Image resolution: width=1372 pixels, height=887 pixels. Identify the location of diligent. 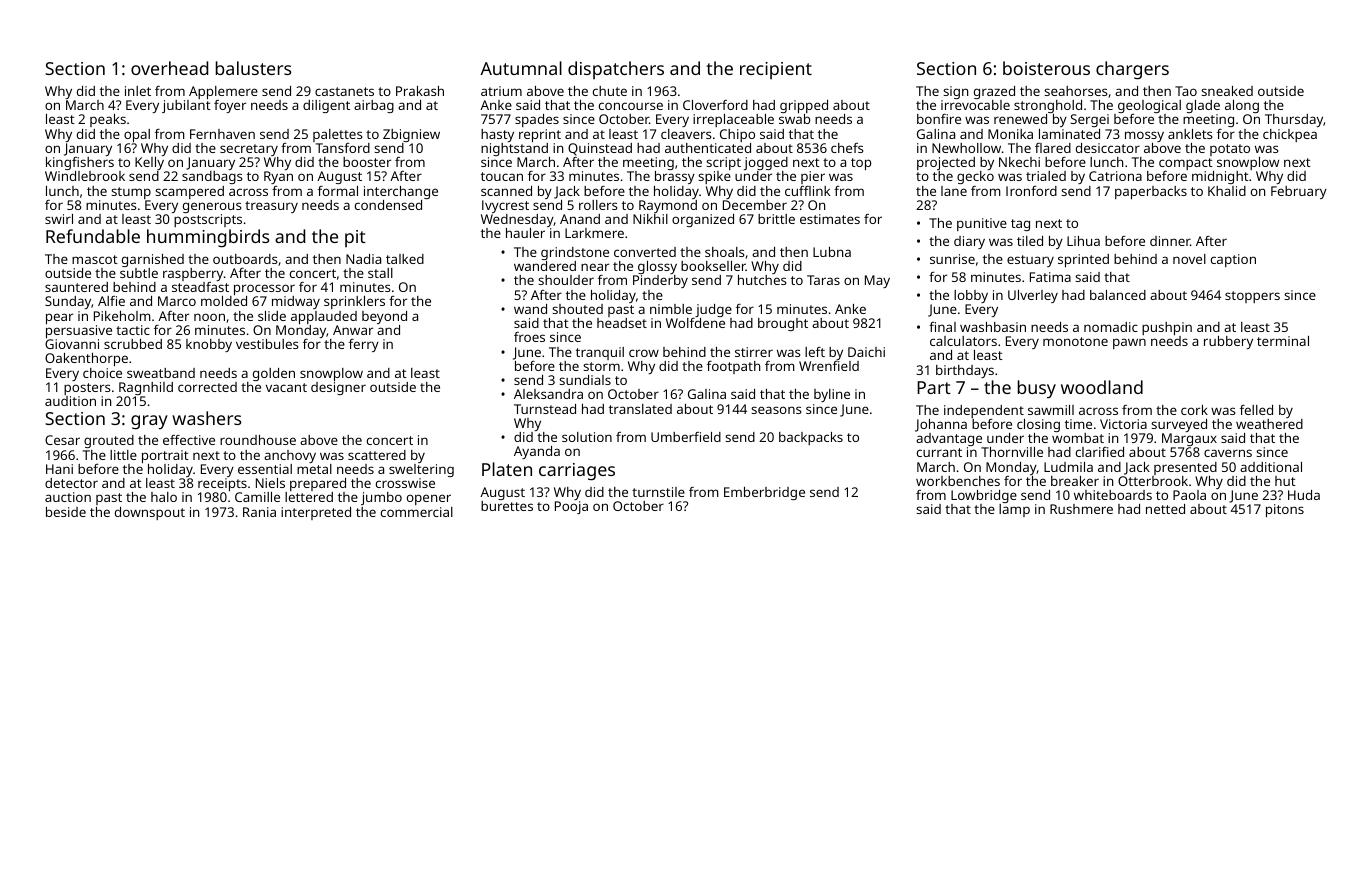
(326, 106).
